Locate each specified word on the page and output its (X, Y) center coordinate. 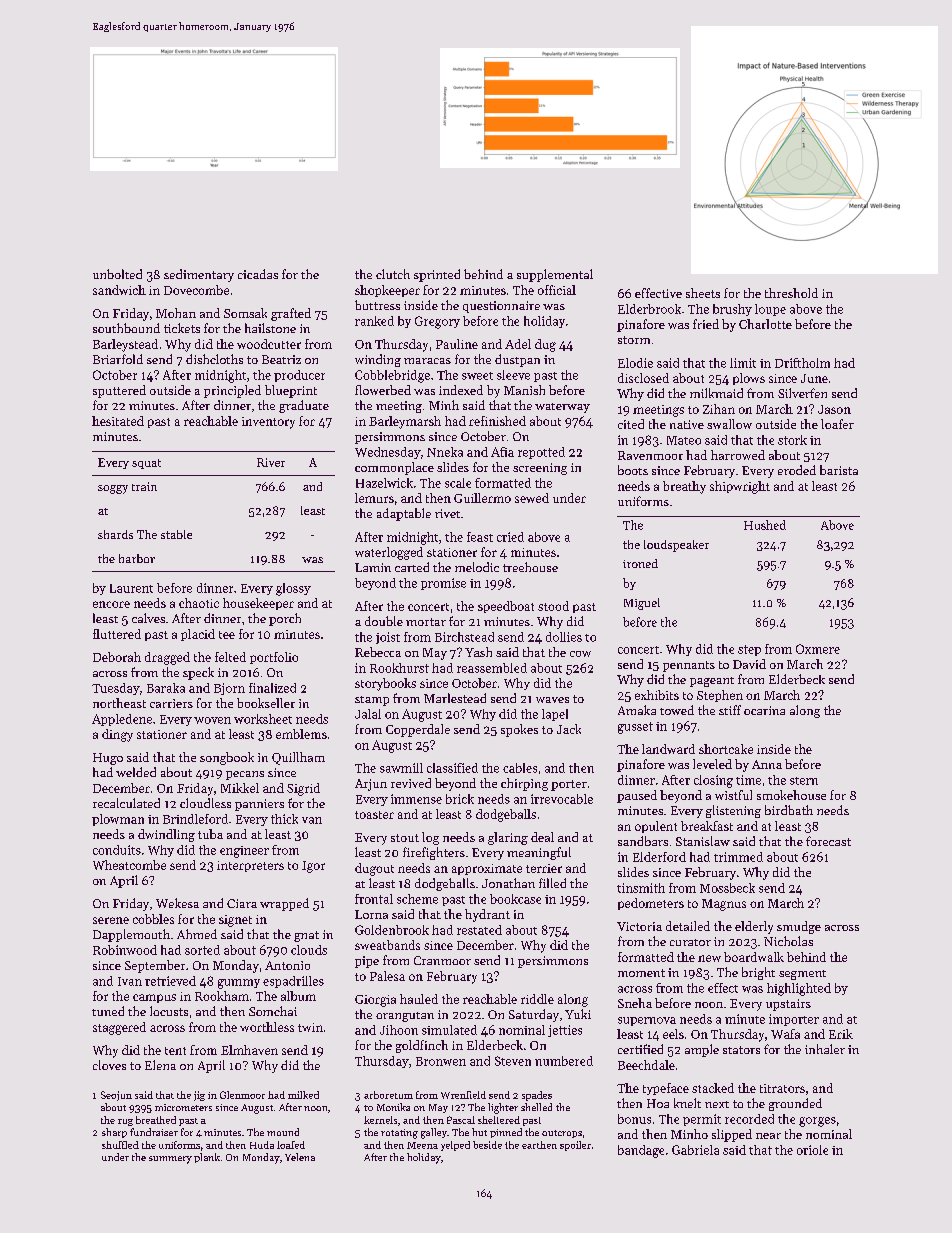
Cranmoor (442, 960)
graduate (304, 406)
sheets (703, 293)
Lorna (371, 914)
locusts (169, 1011)
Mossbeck (727, 888)
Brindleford (195, 819)
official (557, 290)
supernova (647, 1021)
